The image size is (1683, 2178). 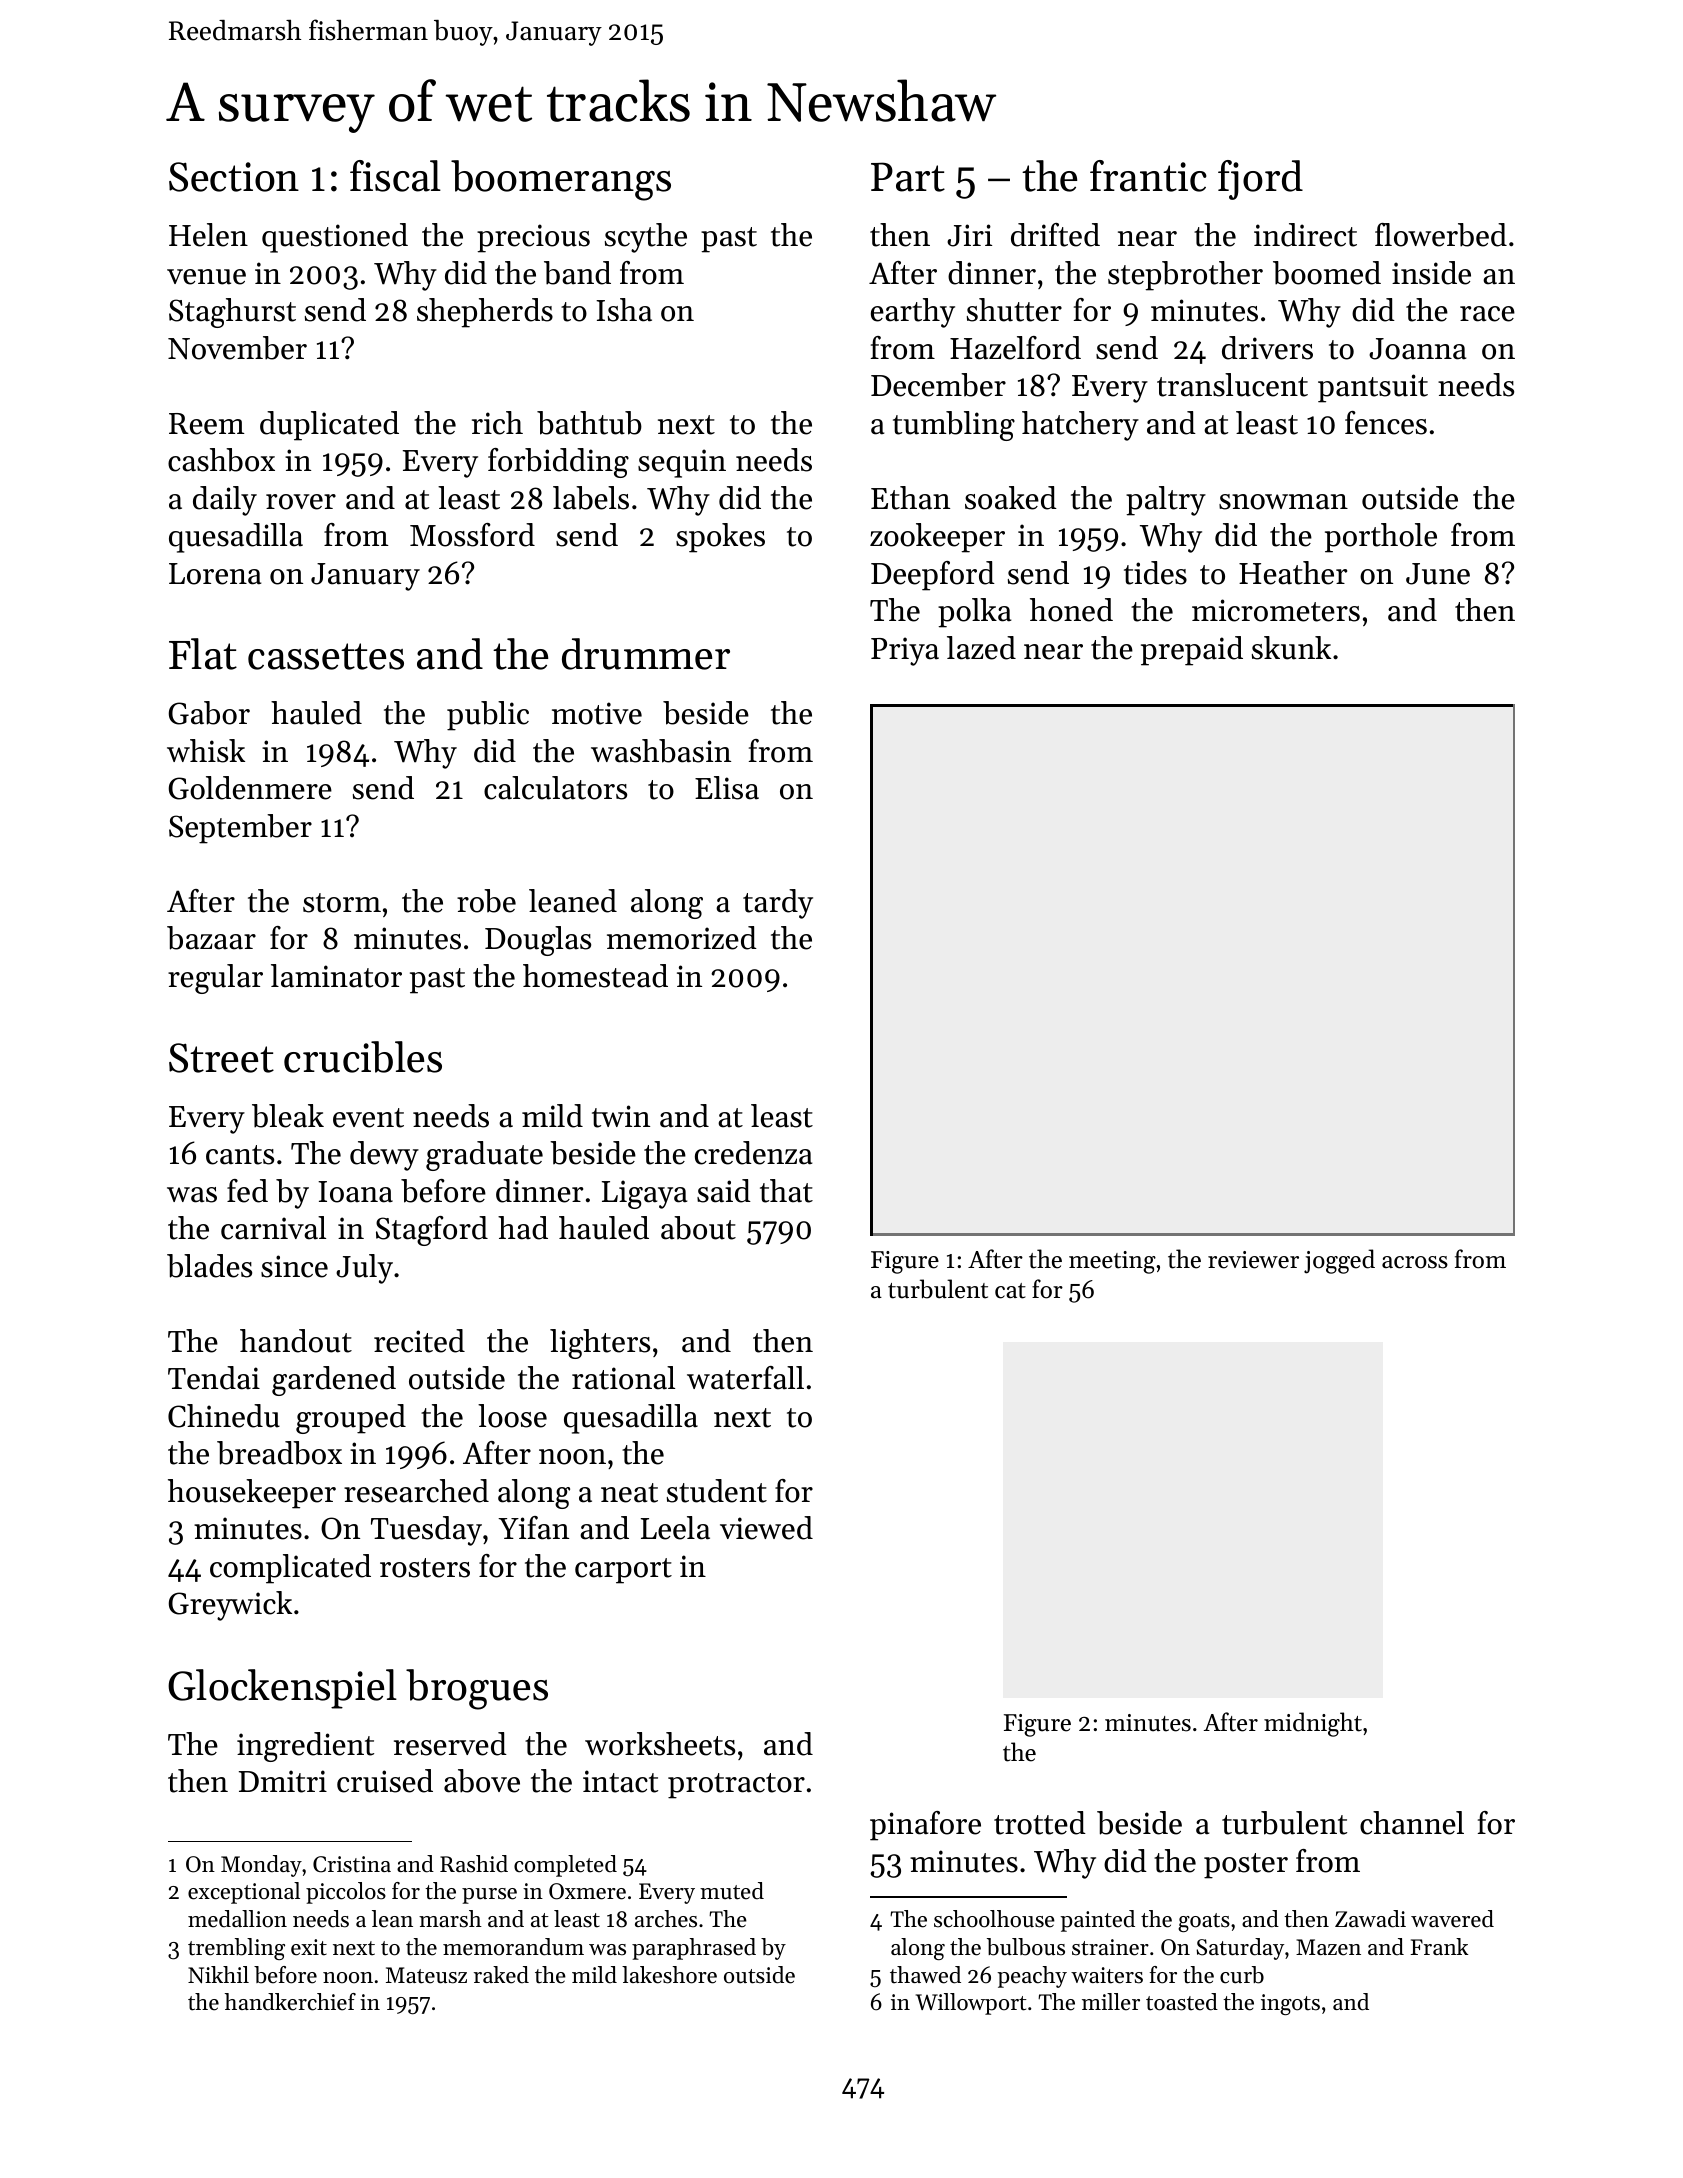 What do you see at coordinates (395, 176) in the screenshot?
I see `fiscal` at bounding box center [395, 176].
